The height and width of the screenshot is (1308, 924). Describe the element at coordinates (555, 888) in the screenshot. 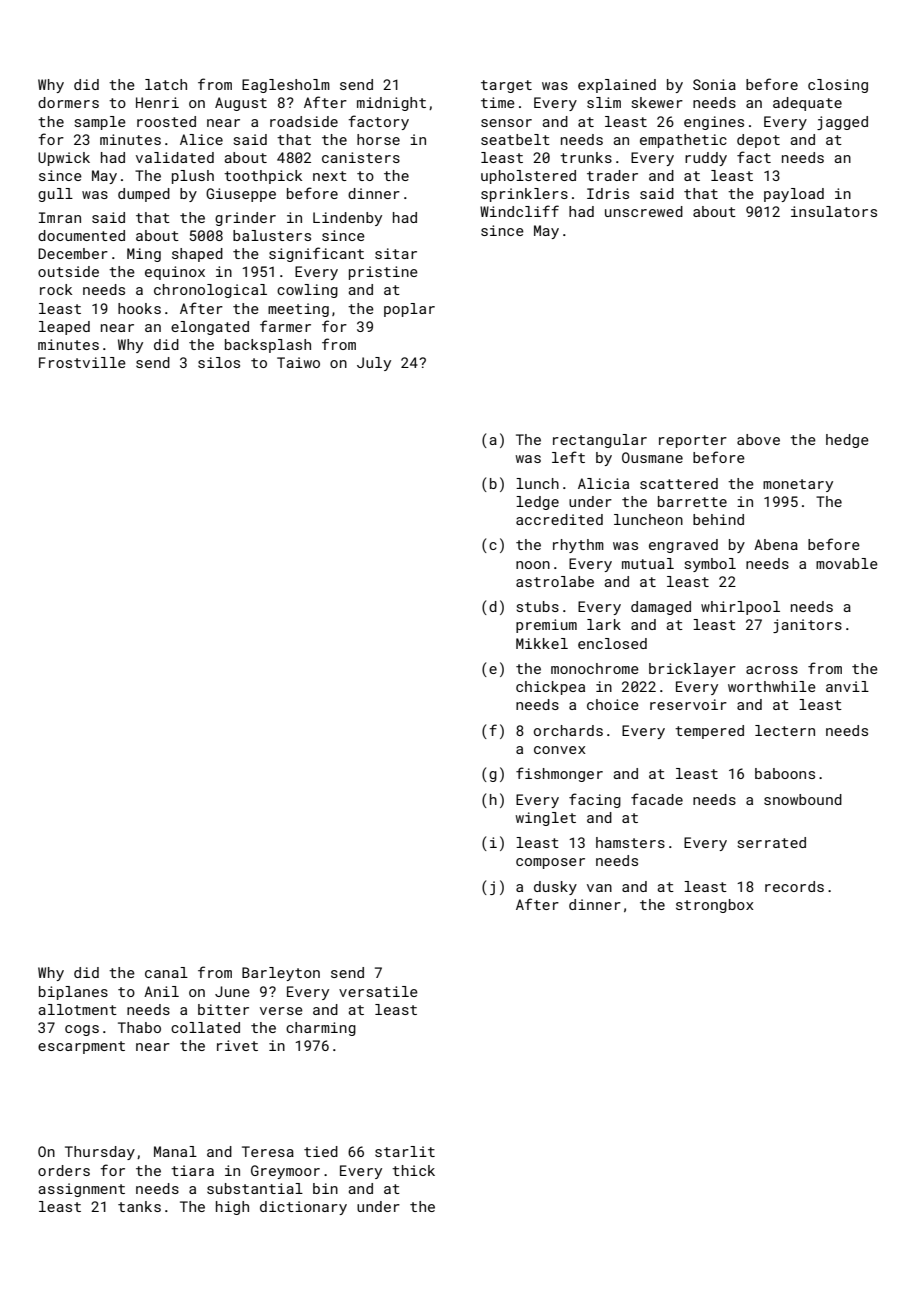

I see `dusky` at that location.
